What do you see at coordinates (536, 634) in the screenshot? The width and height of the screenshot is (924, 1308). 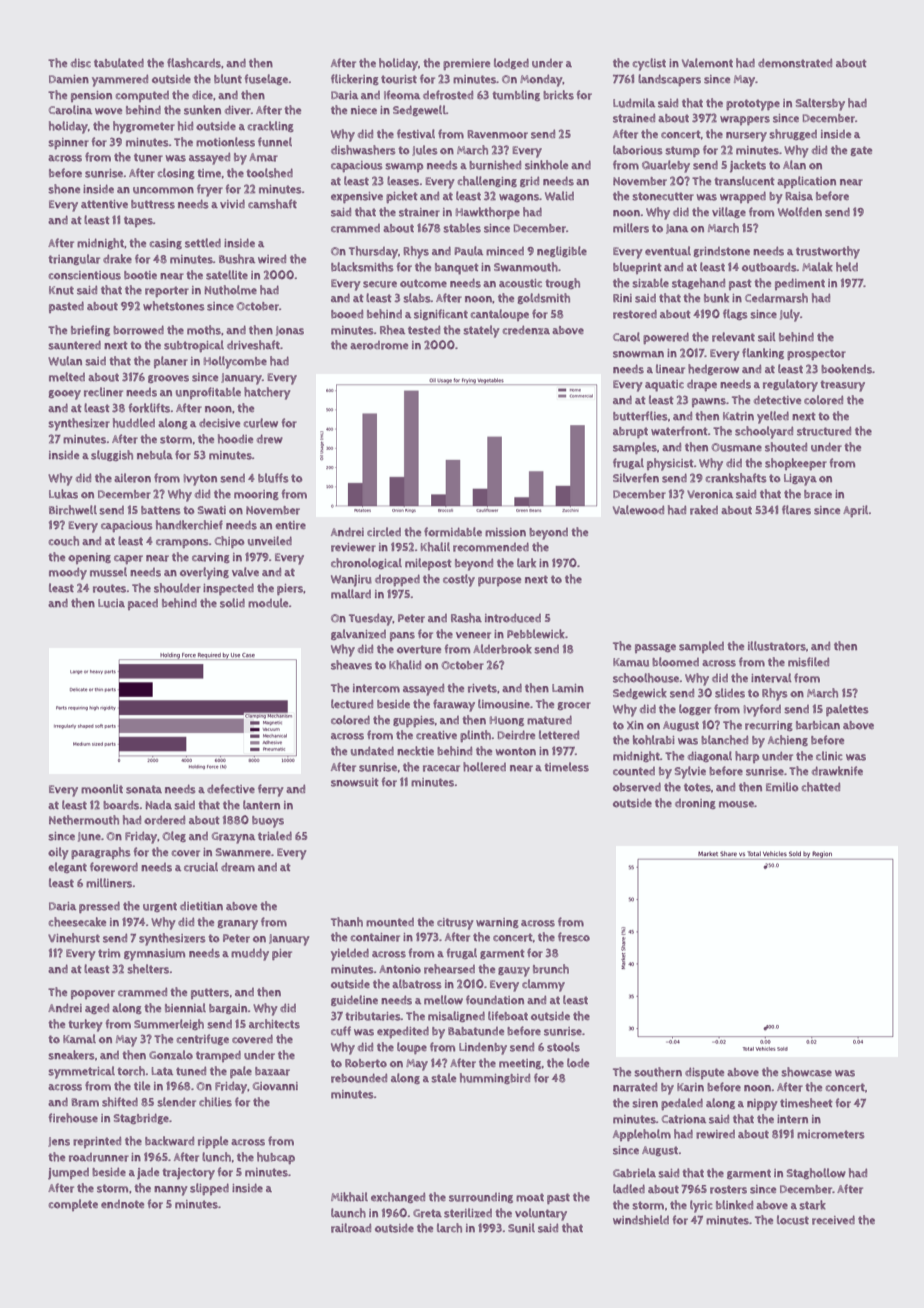 I see `Pebblewick` at bounding box center [536, 634].
